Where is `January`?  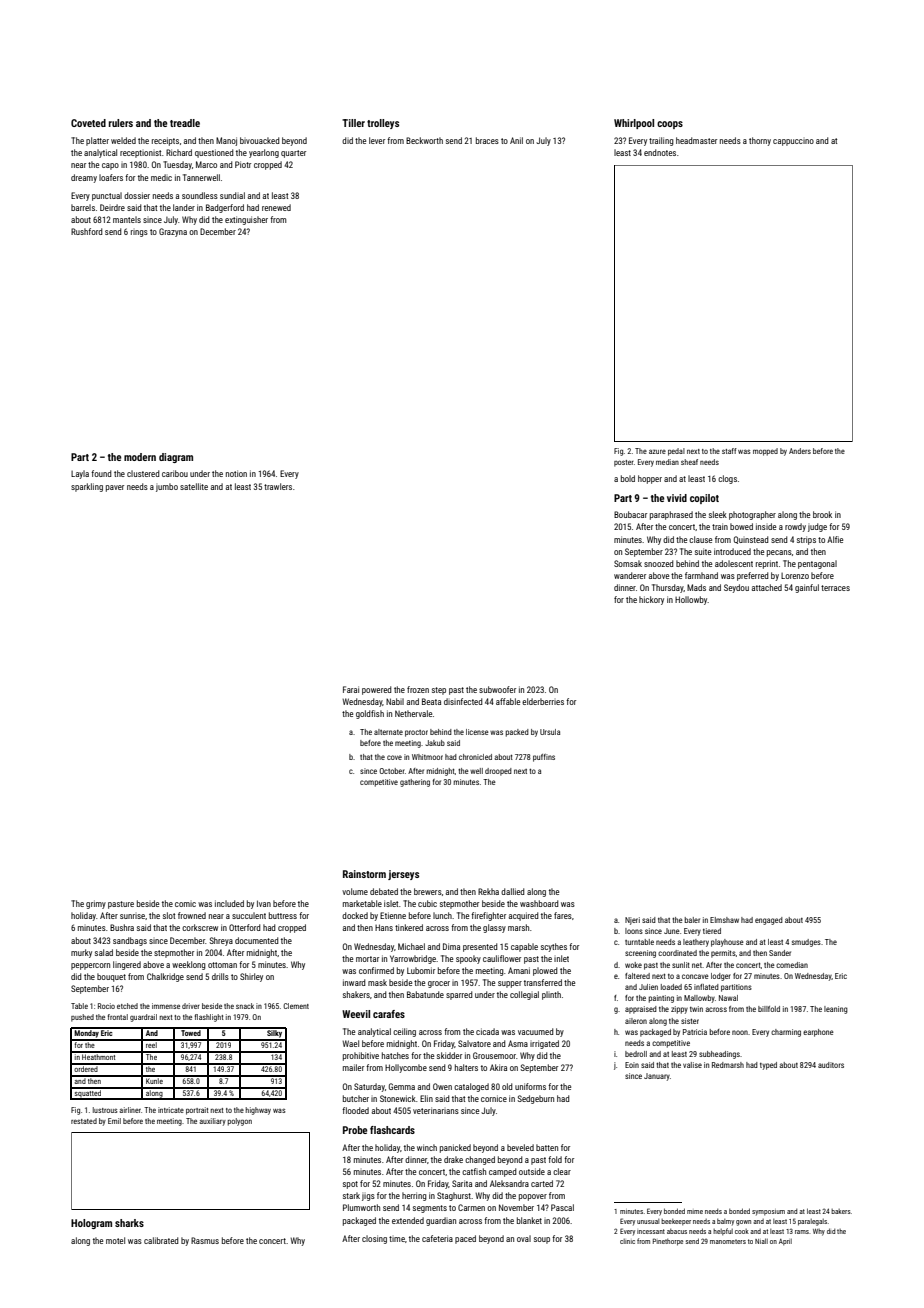 January is located at coordinates (657, 1077).
